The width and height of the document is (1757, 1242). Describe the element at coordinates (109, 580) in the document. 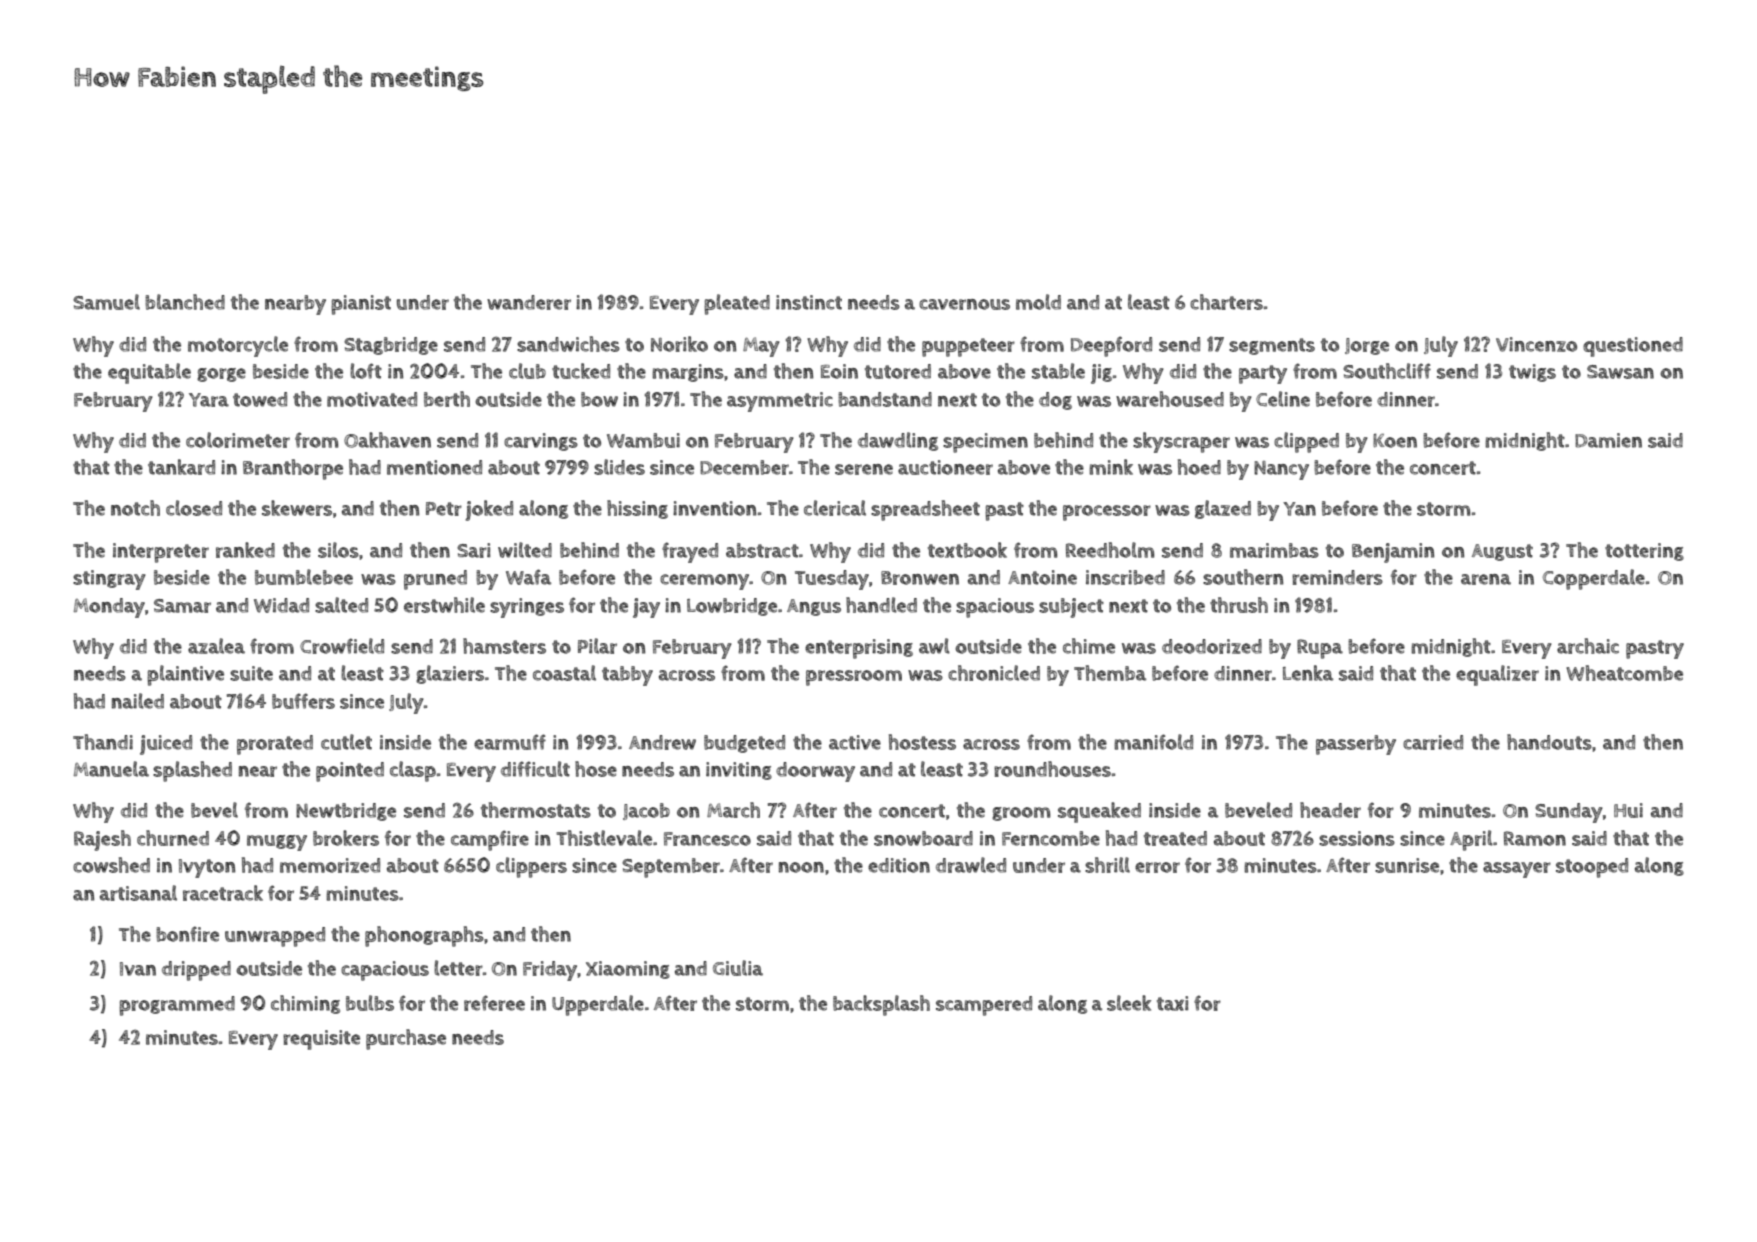

I see `stingray` at that location.
